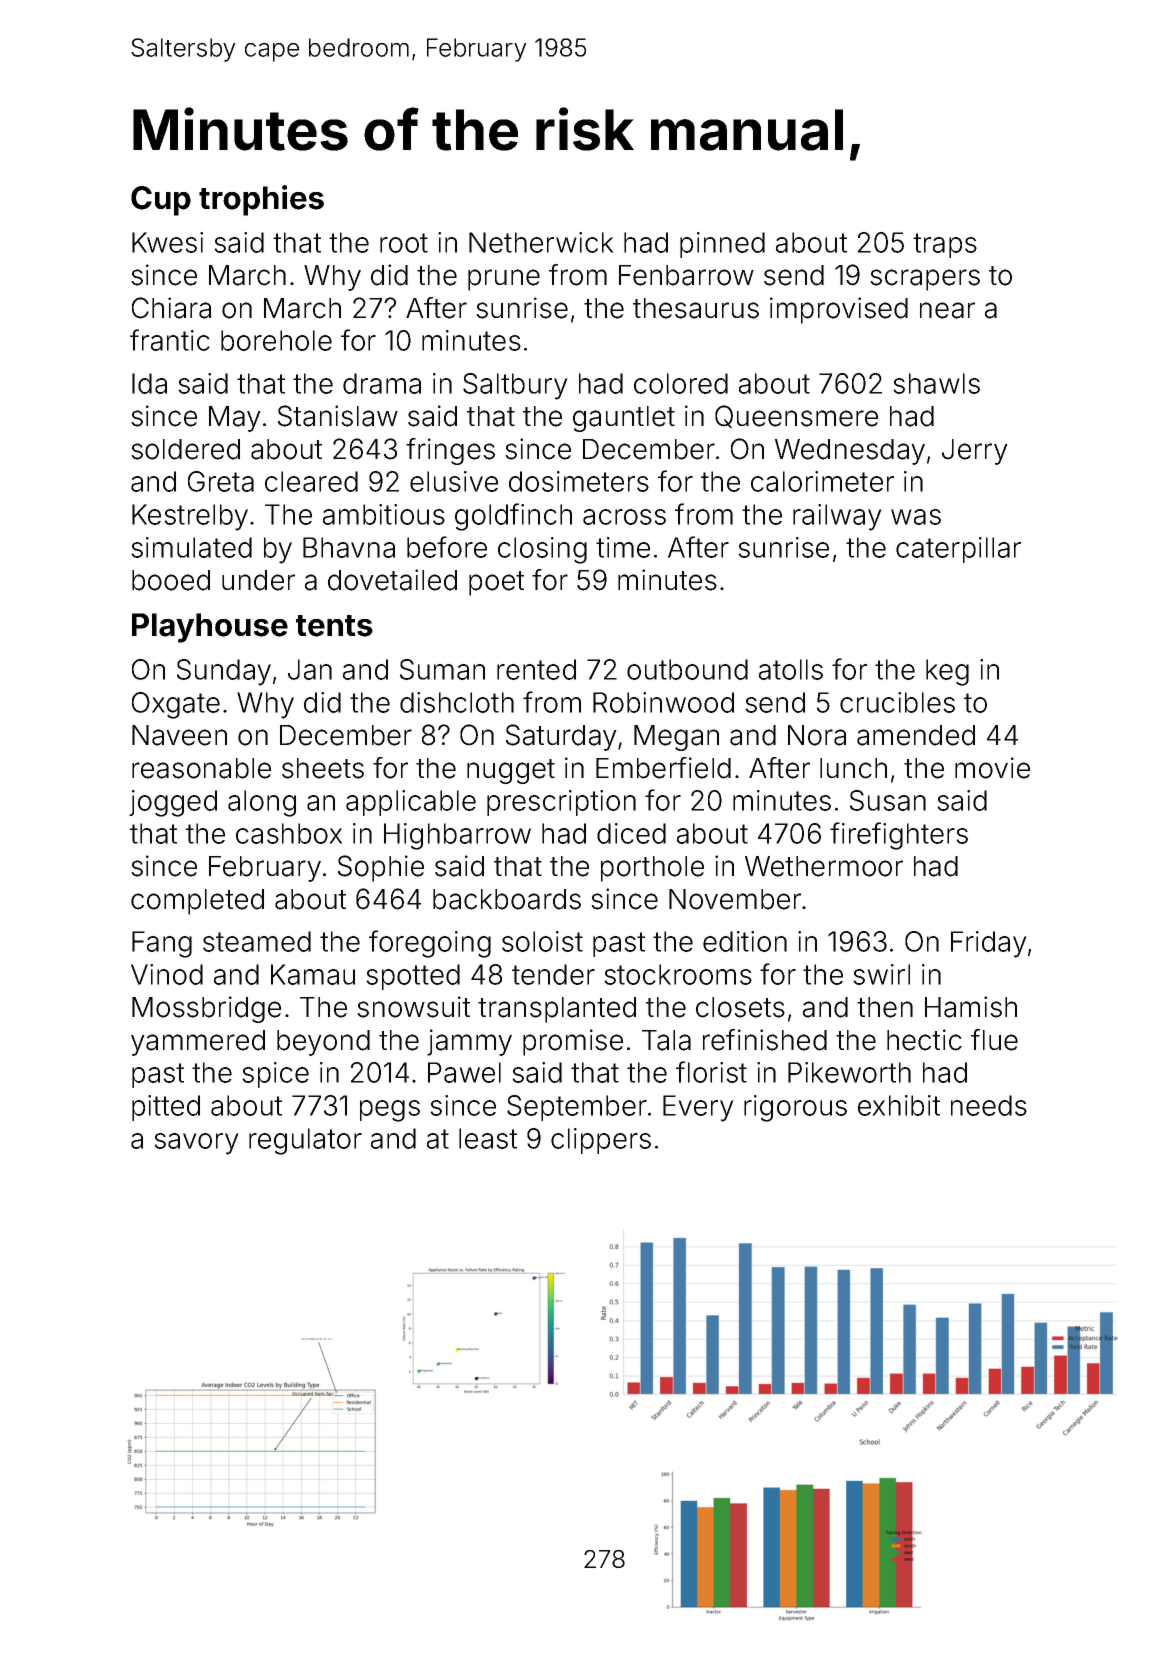  I want to click on porthole, so click(652, 869).
